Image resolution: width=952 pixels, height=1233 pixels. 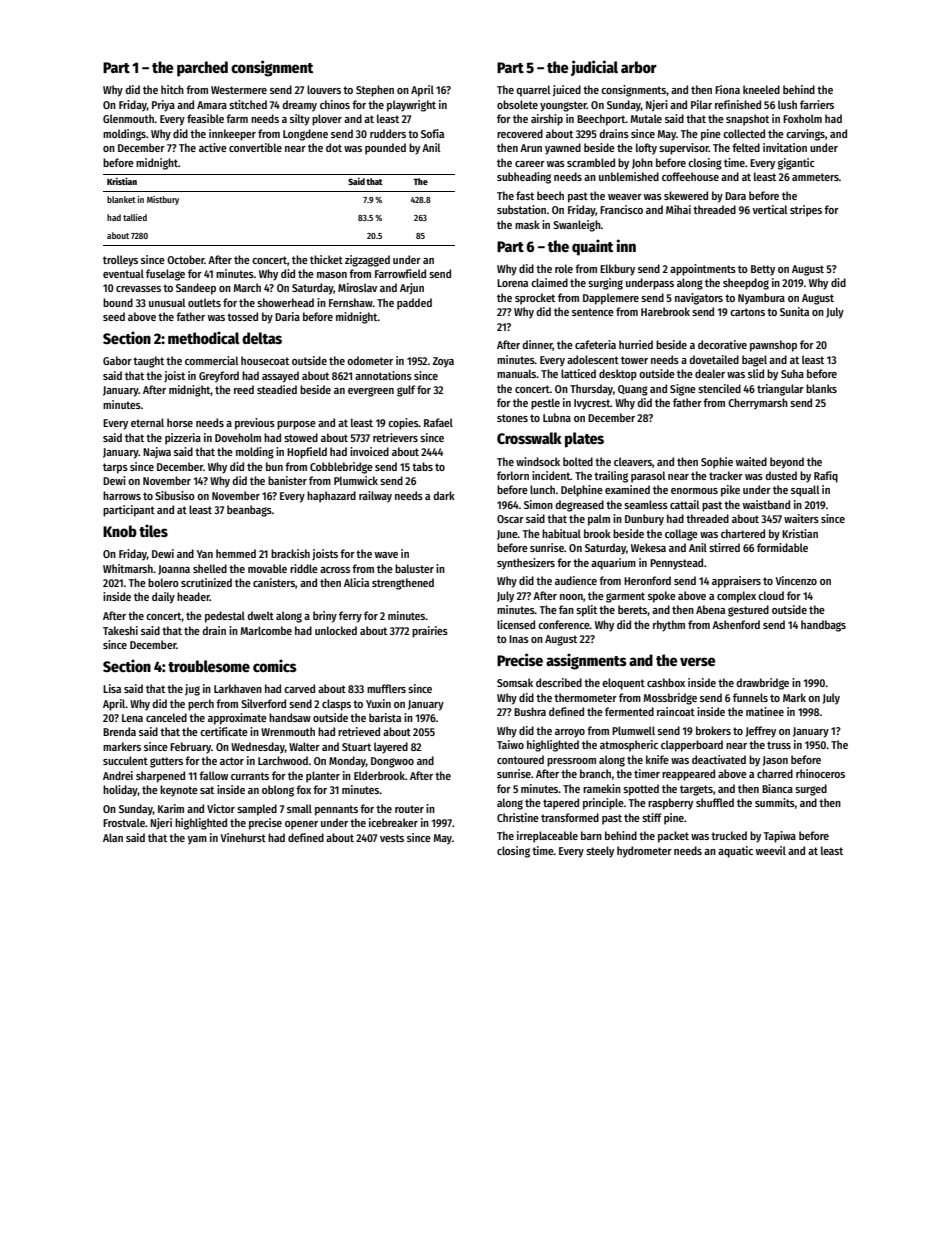 I want to click on parched, so click(x=202, y=69).
